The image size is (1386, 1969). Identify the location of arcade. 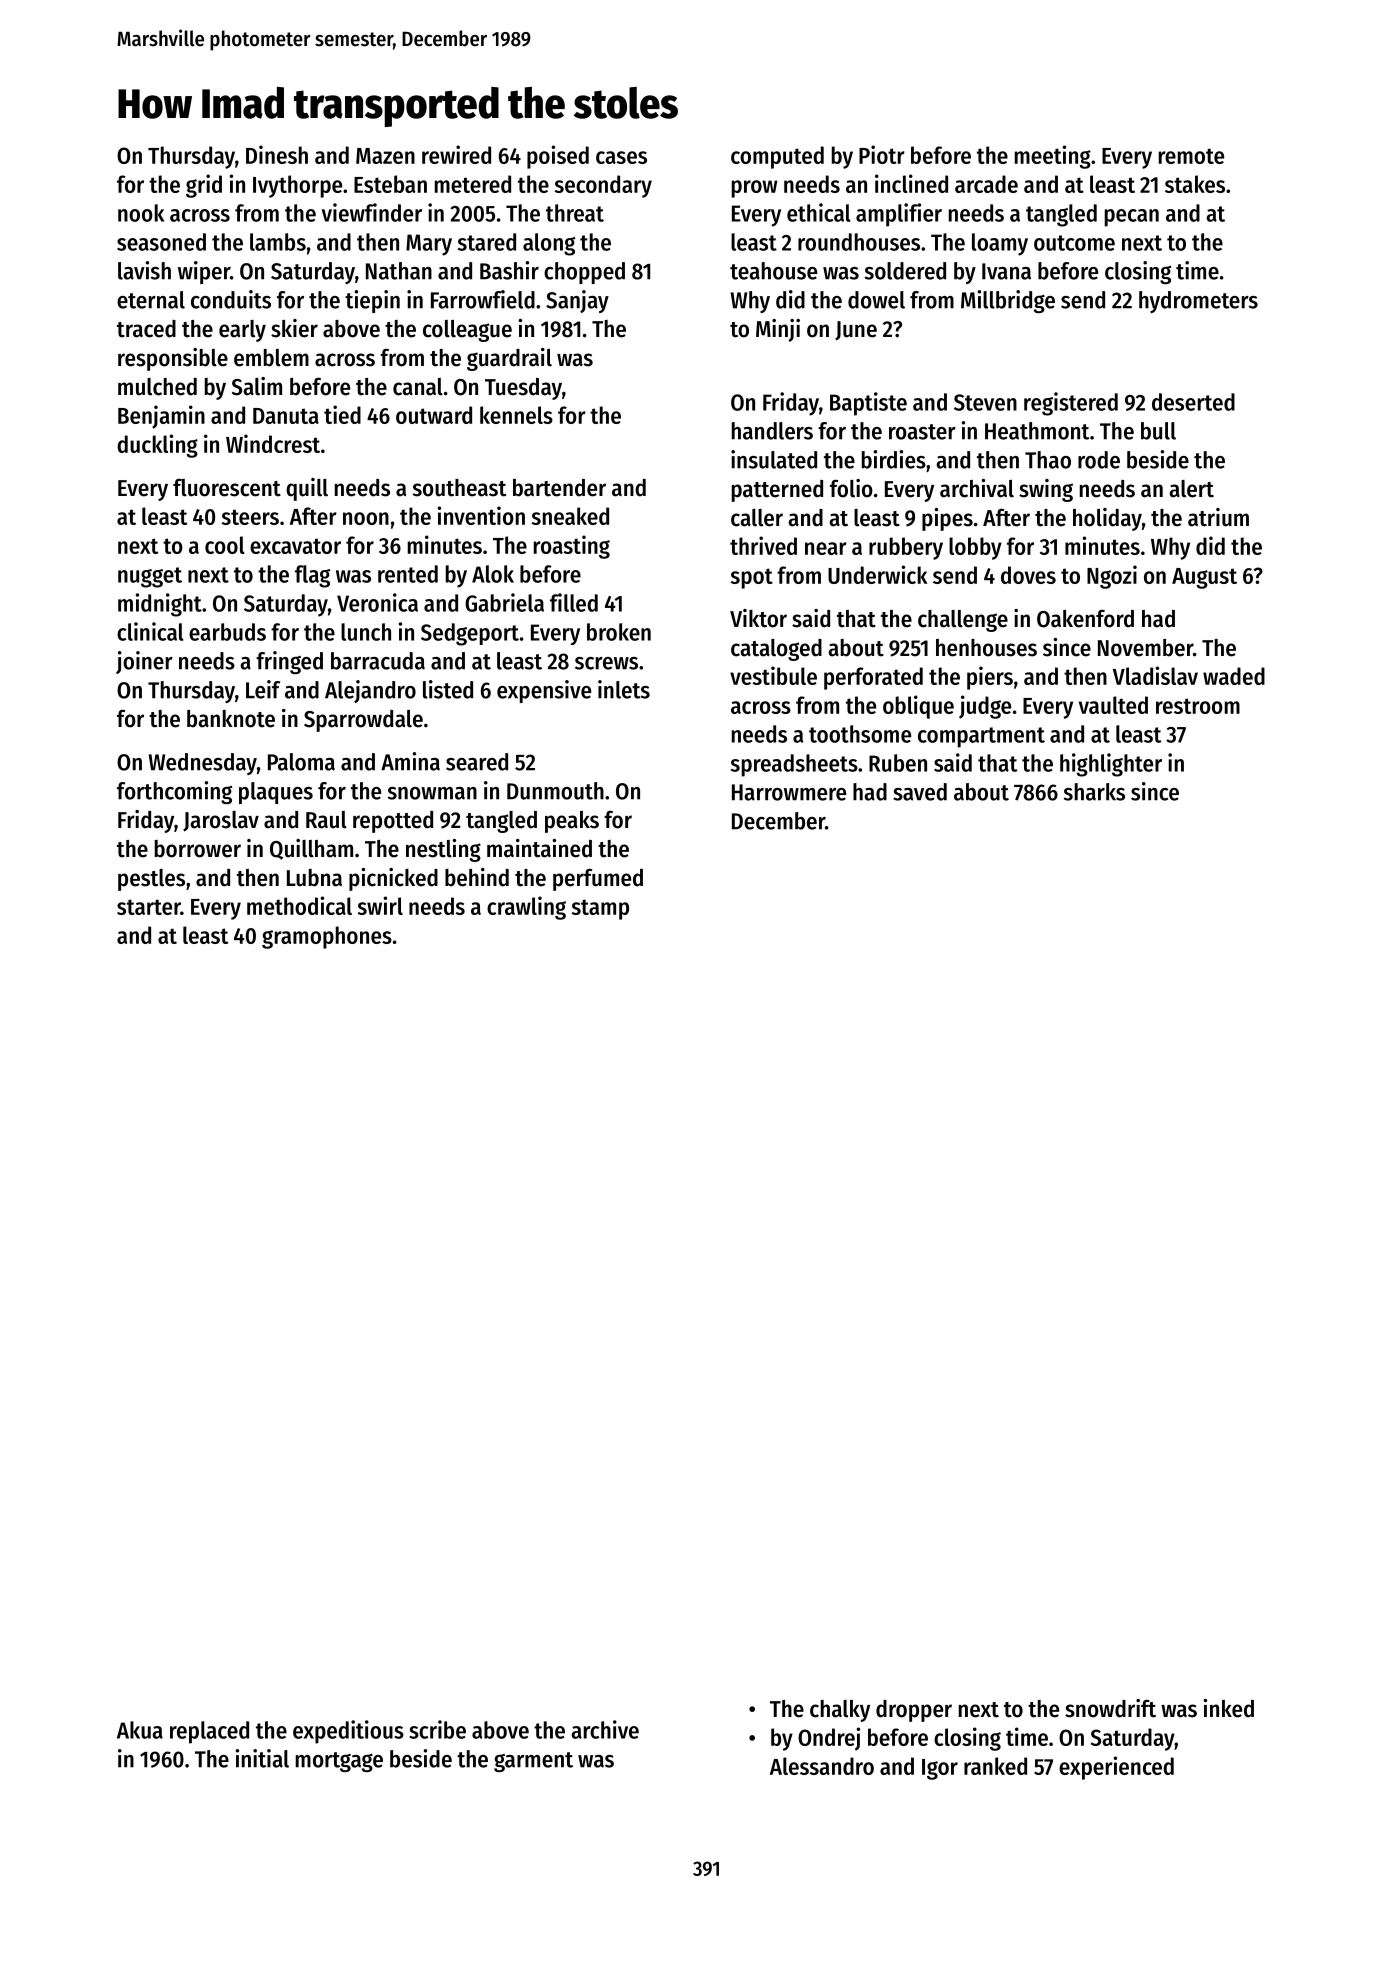
(986, 184).
